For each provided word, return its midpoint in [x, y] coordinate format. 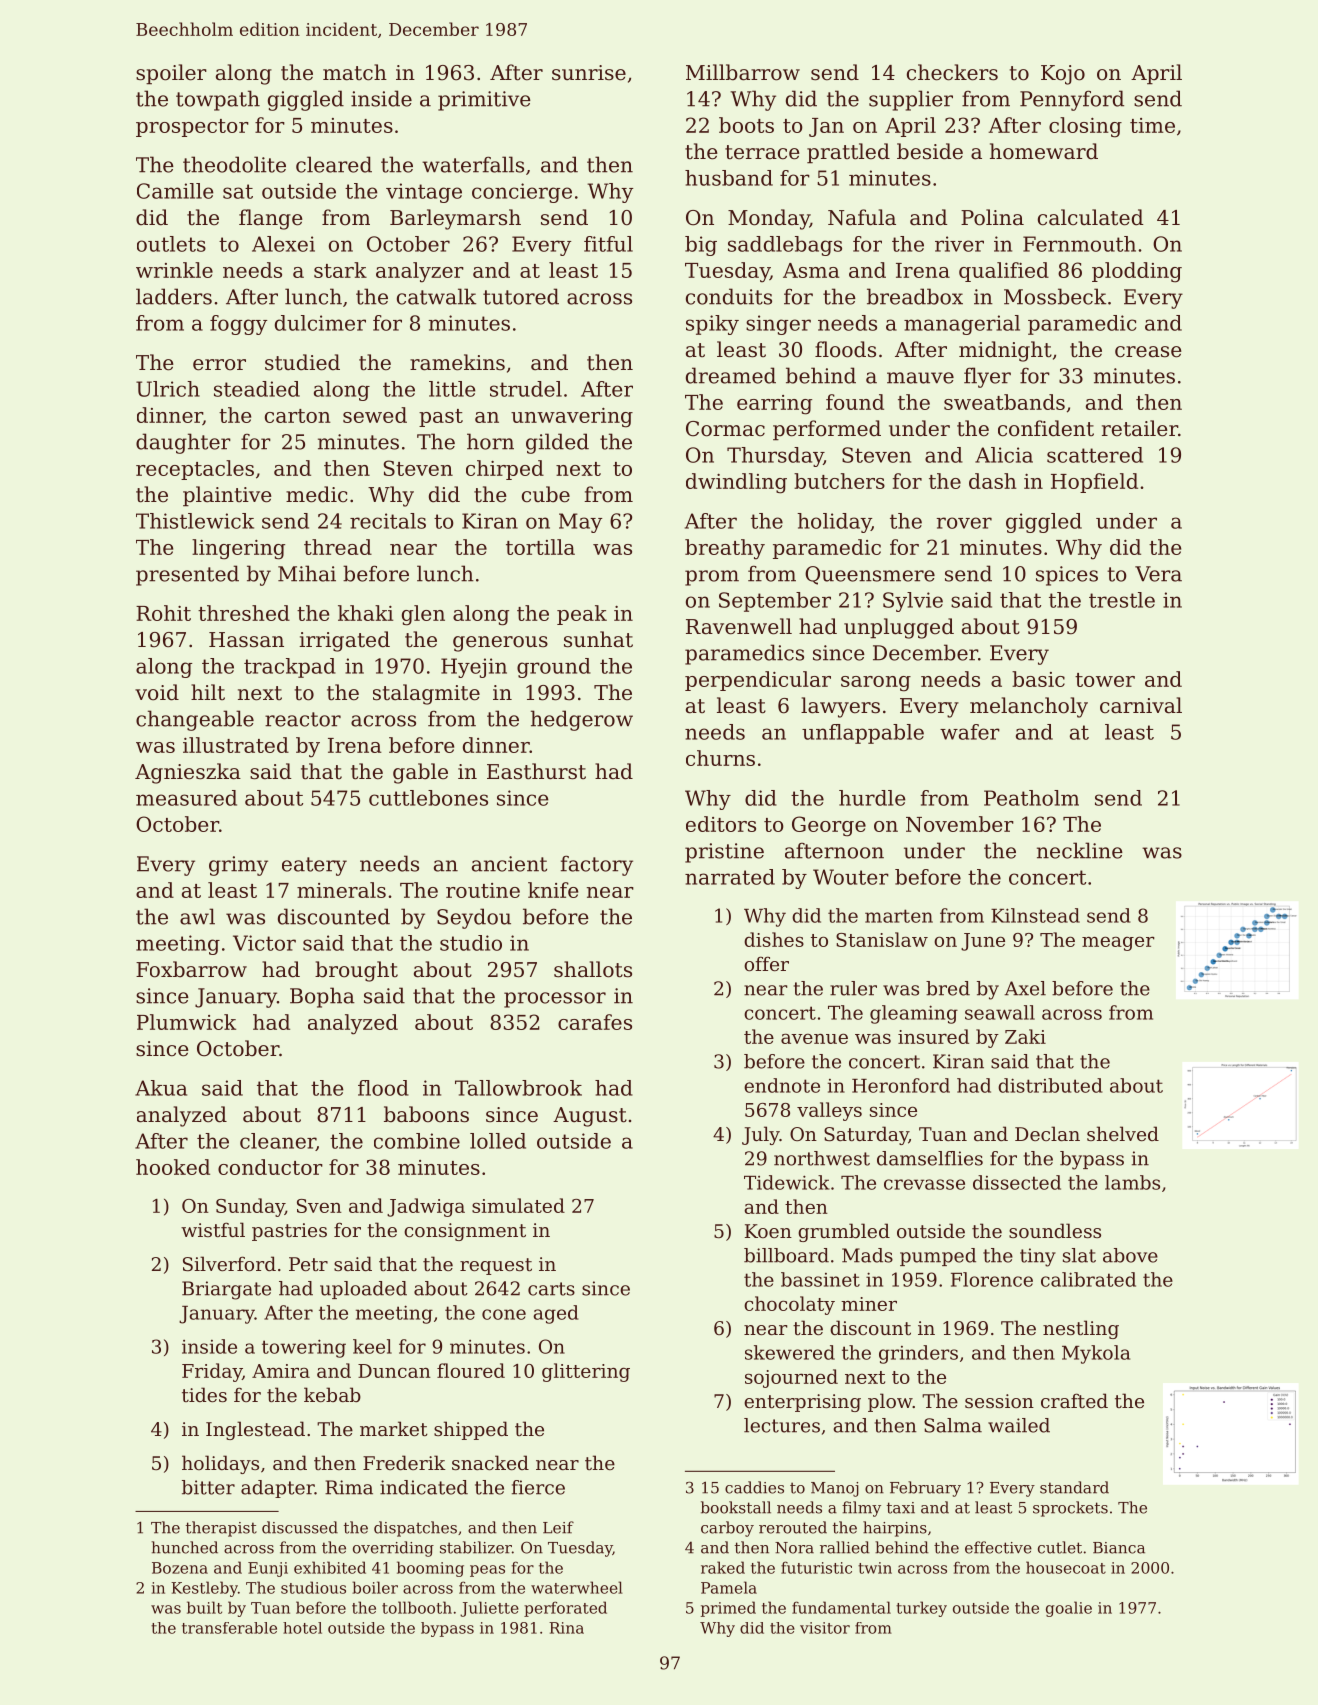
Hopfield [1094, 483]
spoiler [171, 74]
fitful [608, 244]
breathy [725, 549]
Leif [558, 1527]
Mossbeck [1055, 296]
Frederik [404, 1462]
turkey [921, 1609]
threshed [244, 613]
